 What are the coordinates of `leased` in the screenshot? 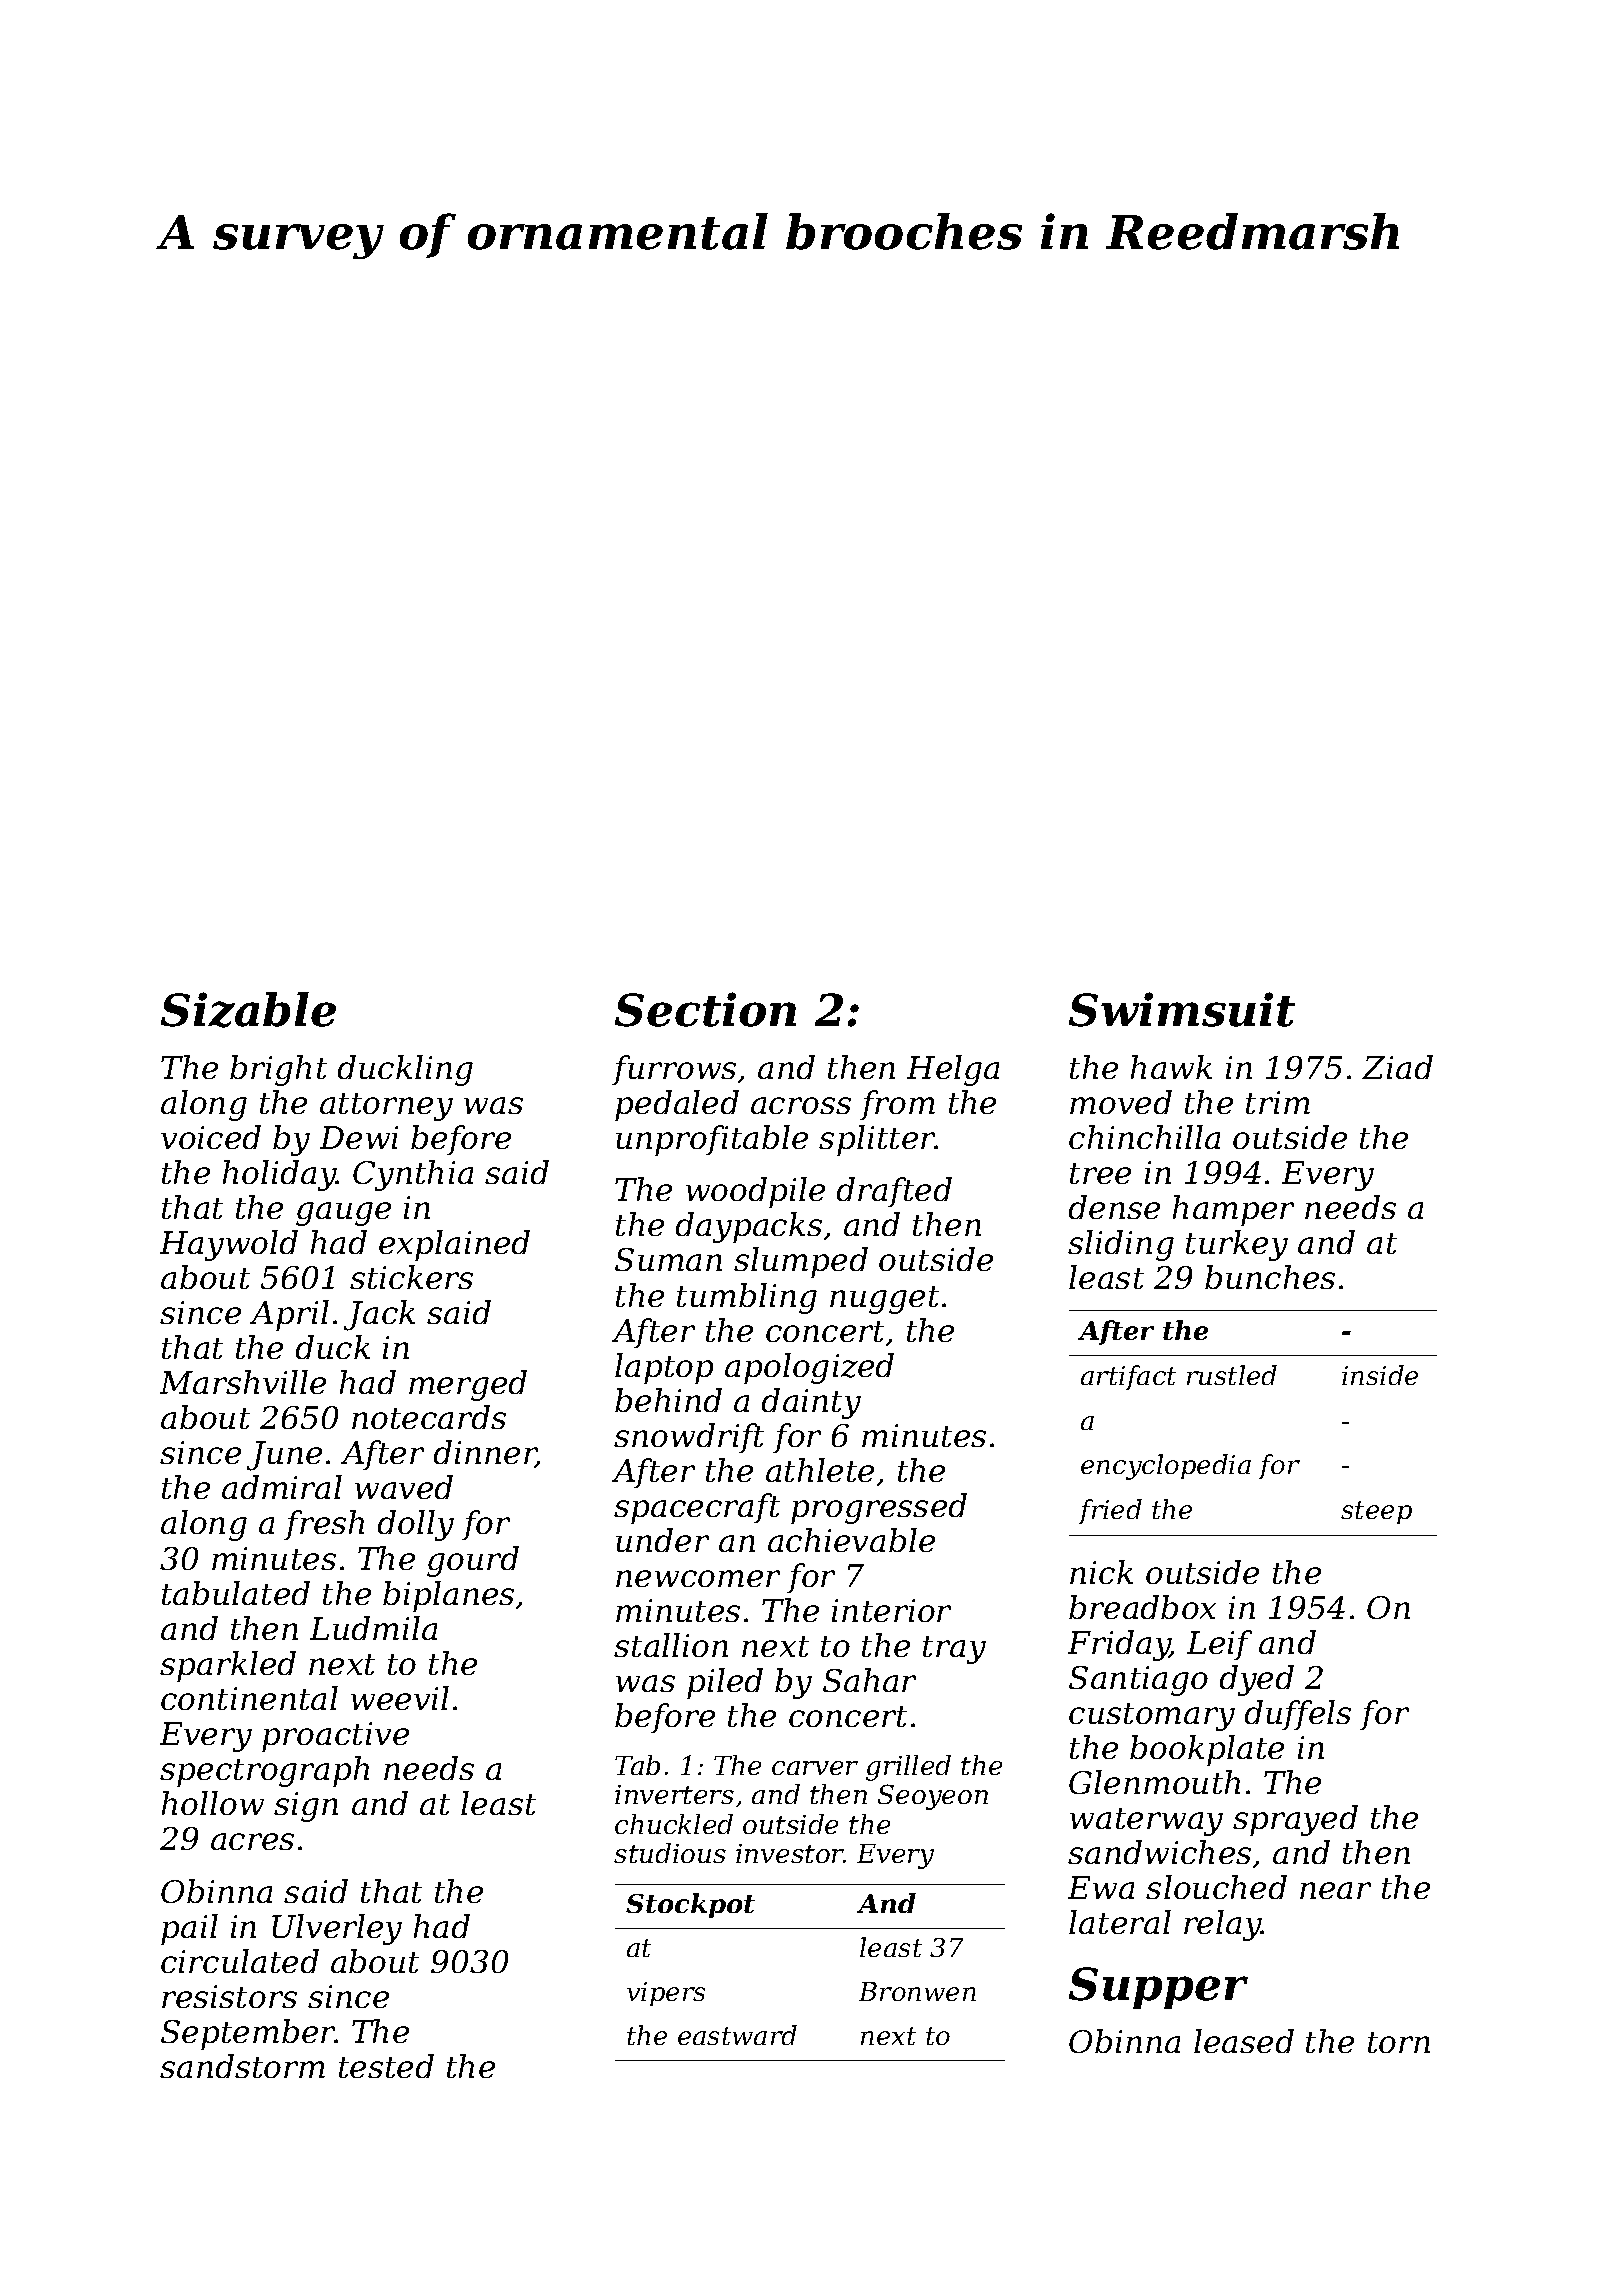 It's located at (1244, 2041).
